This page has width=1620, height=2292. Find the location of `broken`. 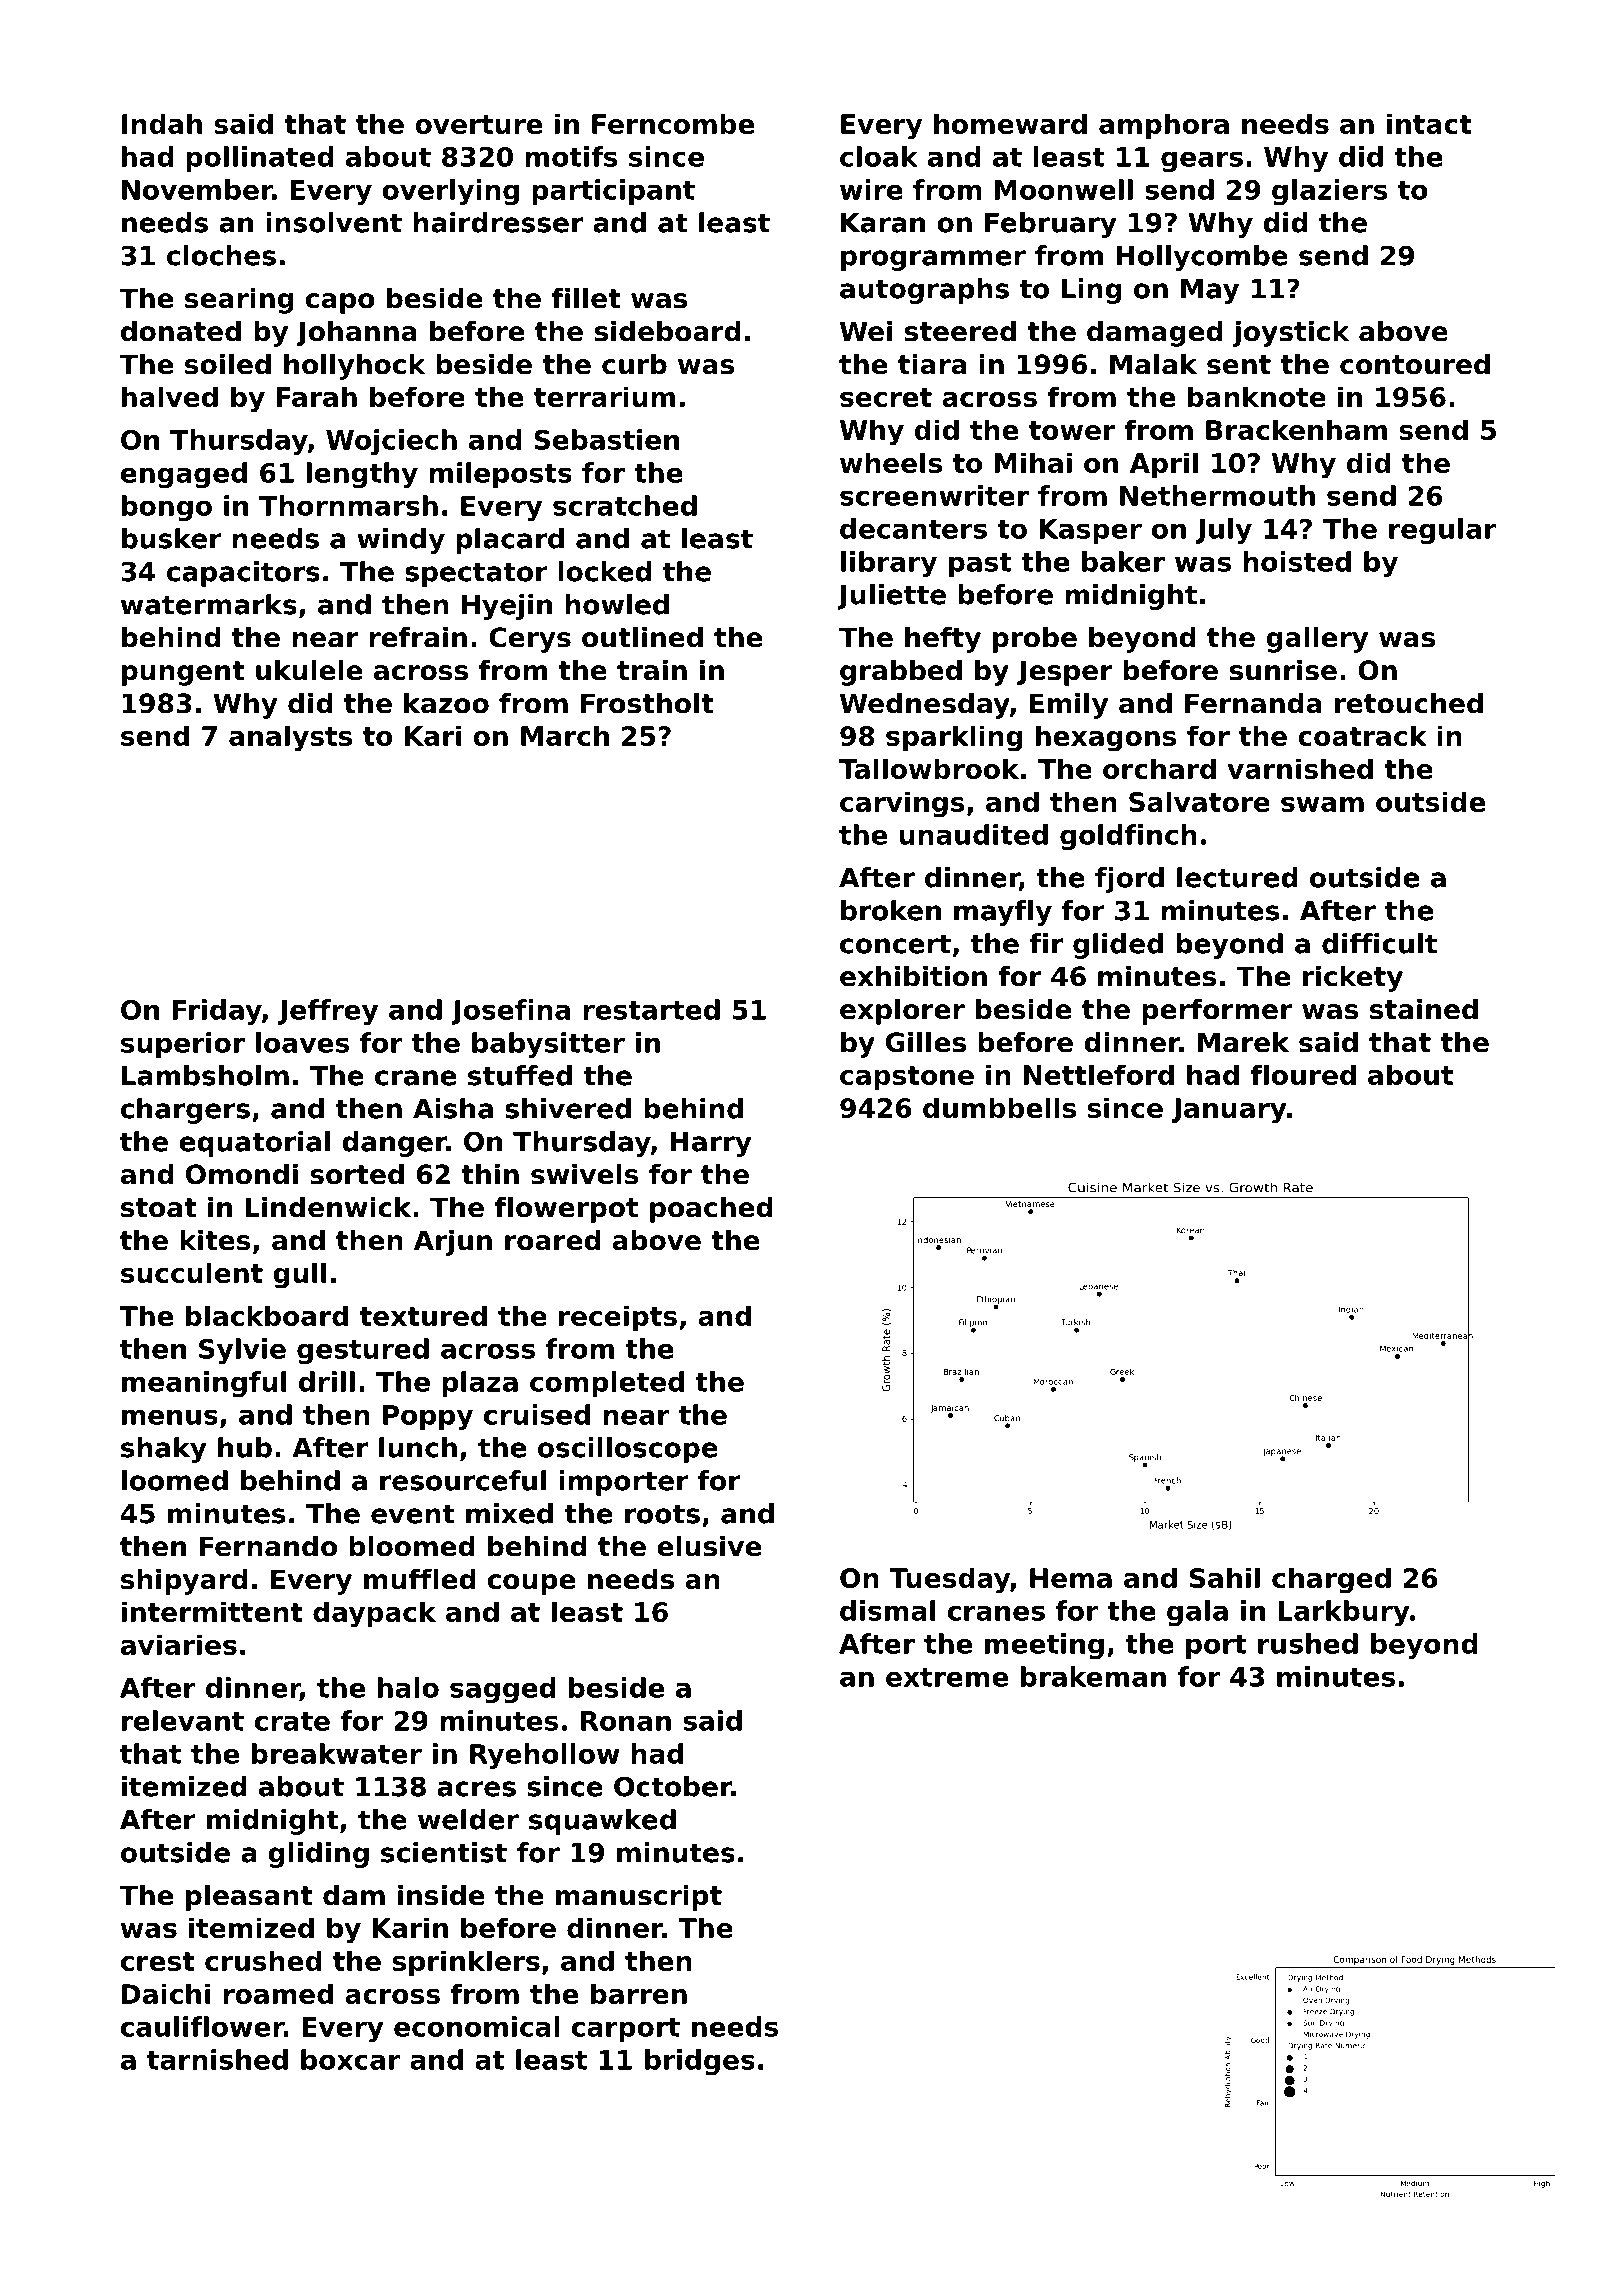

broken is located at coordinates (891, 910).
